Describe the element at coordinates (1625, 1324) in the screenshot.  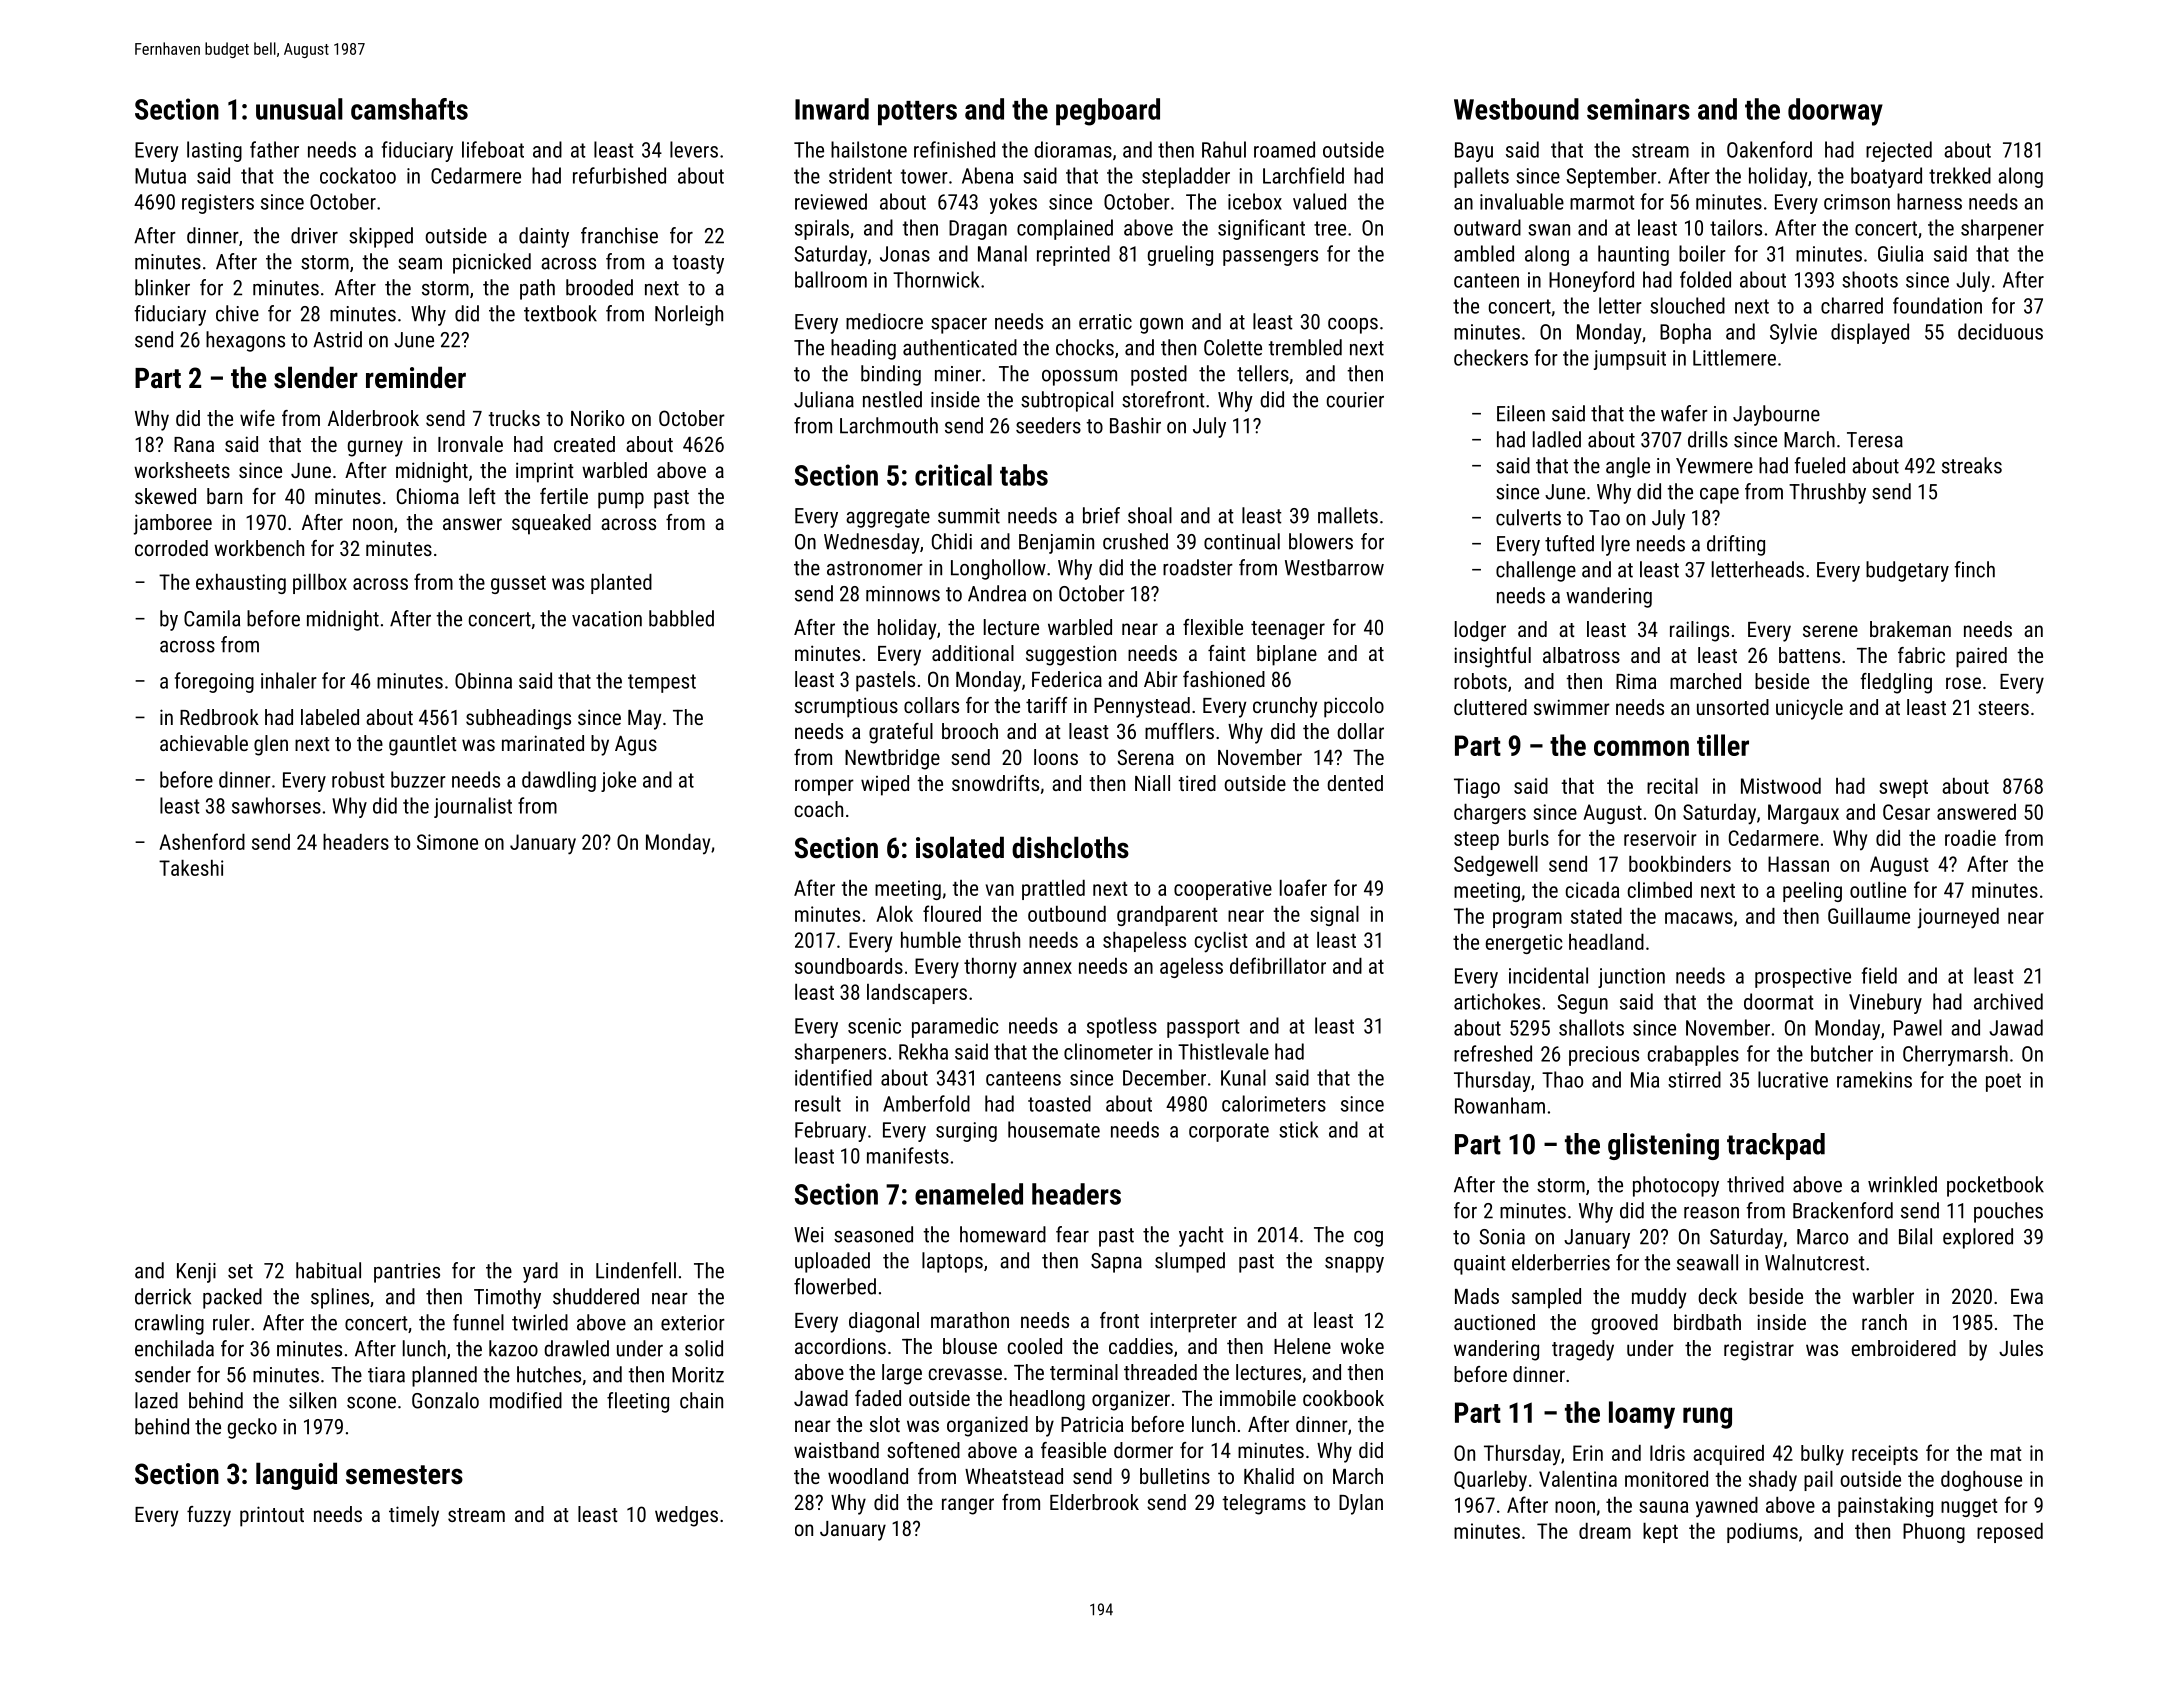
I see `grooved` at that location.
